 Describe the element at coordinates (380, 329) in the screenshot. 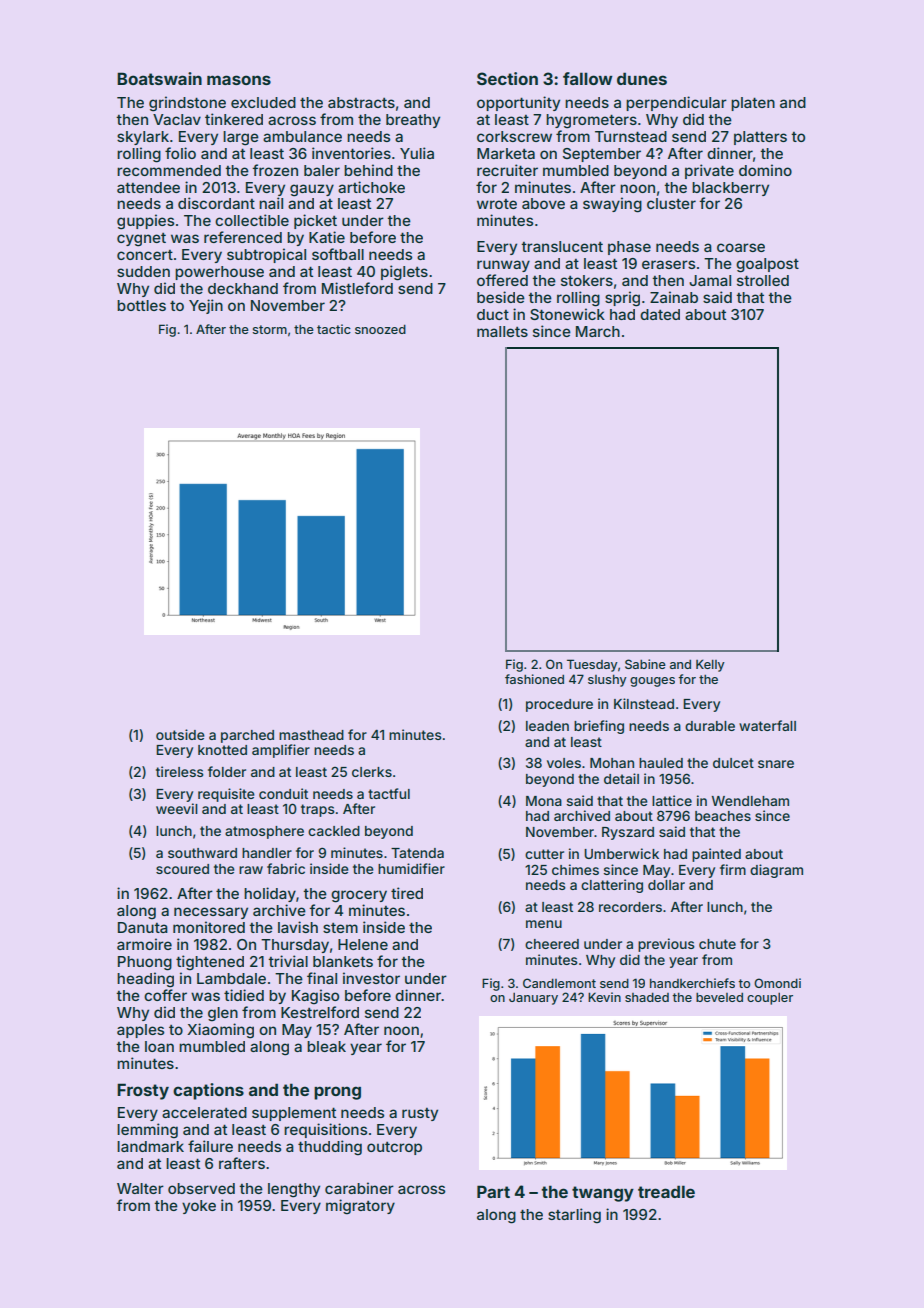

I see `snoozed` at that location.
